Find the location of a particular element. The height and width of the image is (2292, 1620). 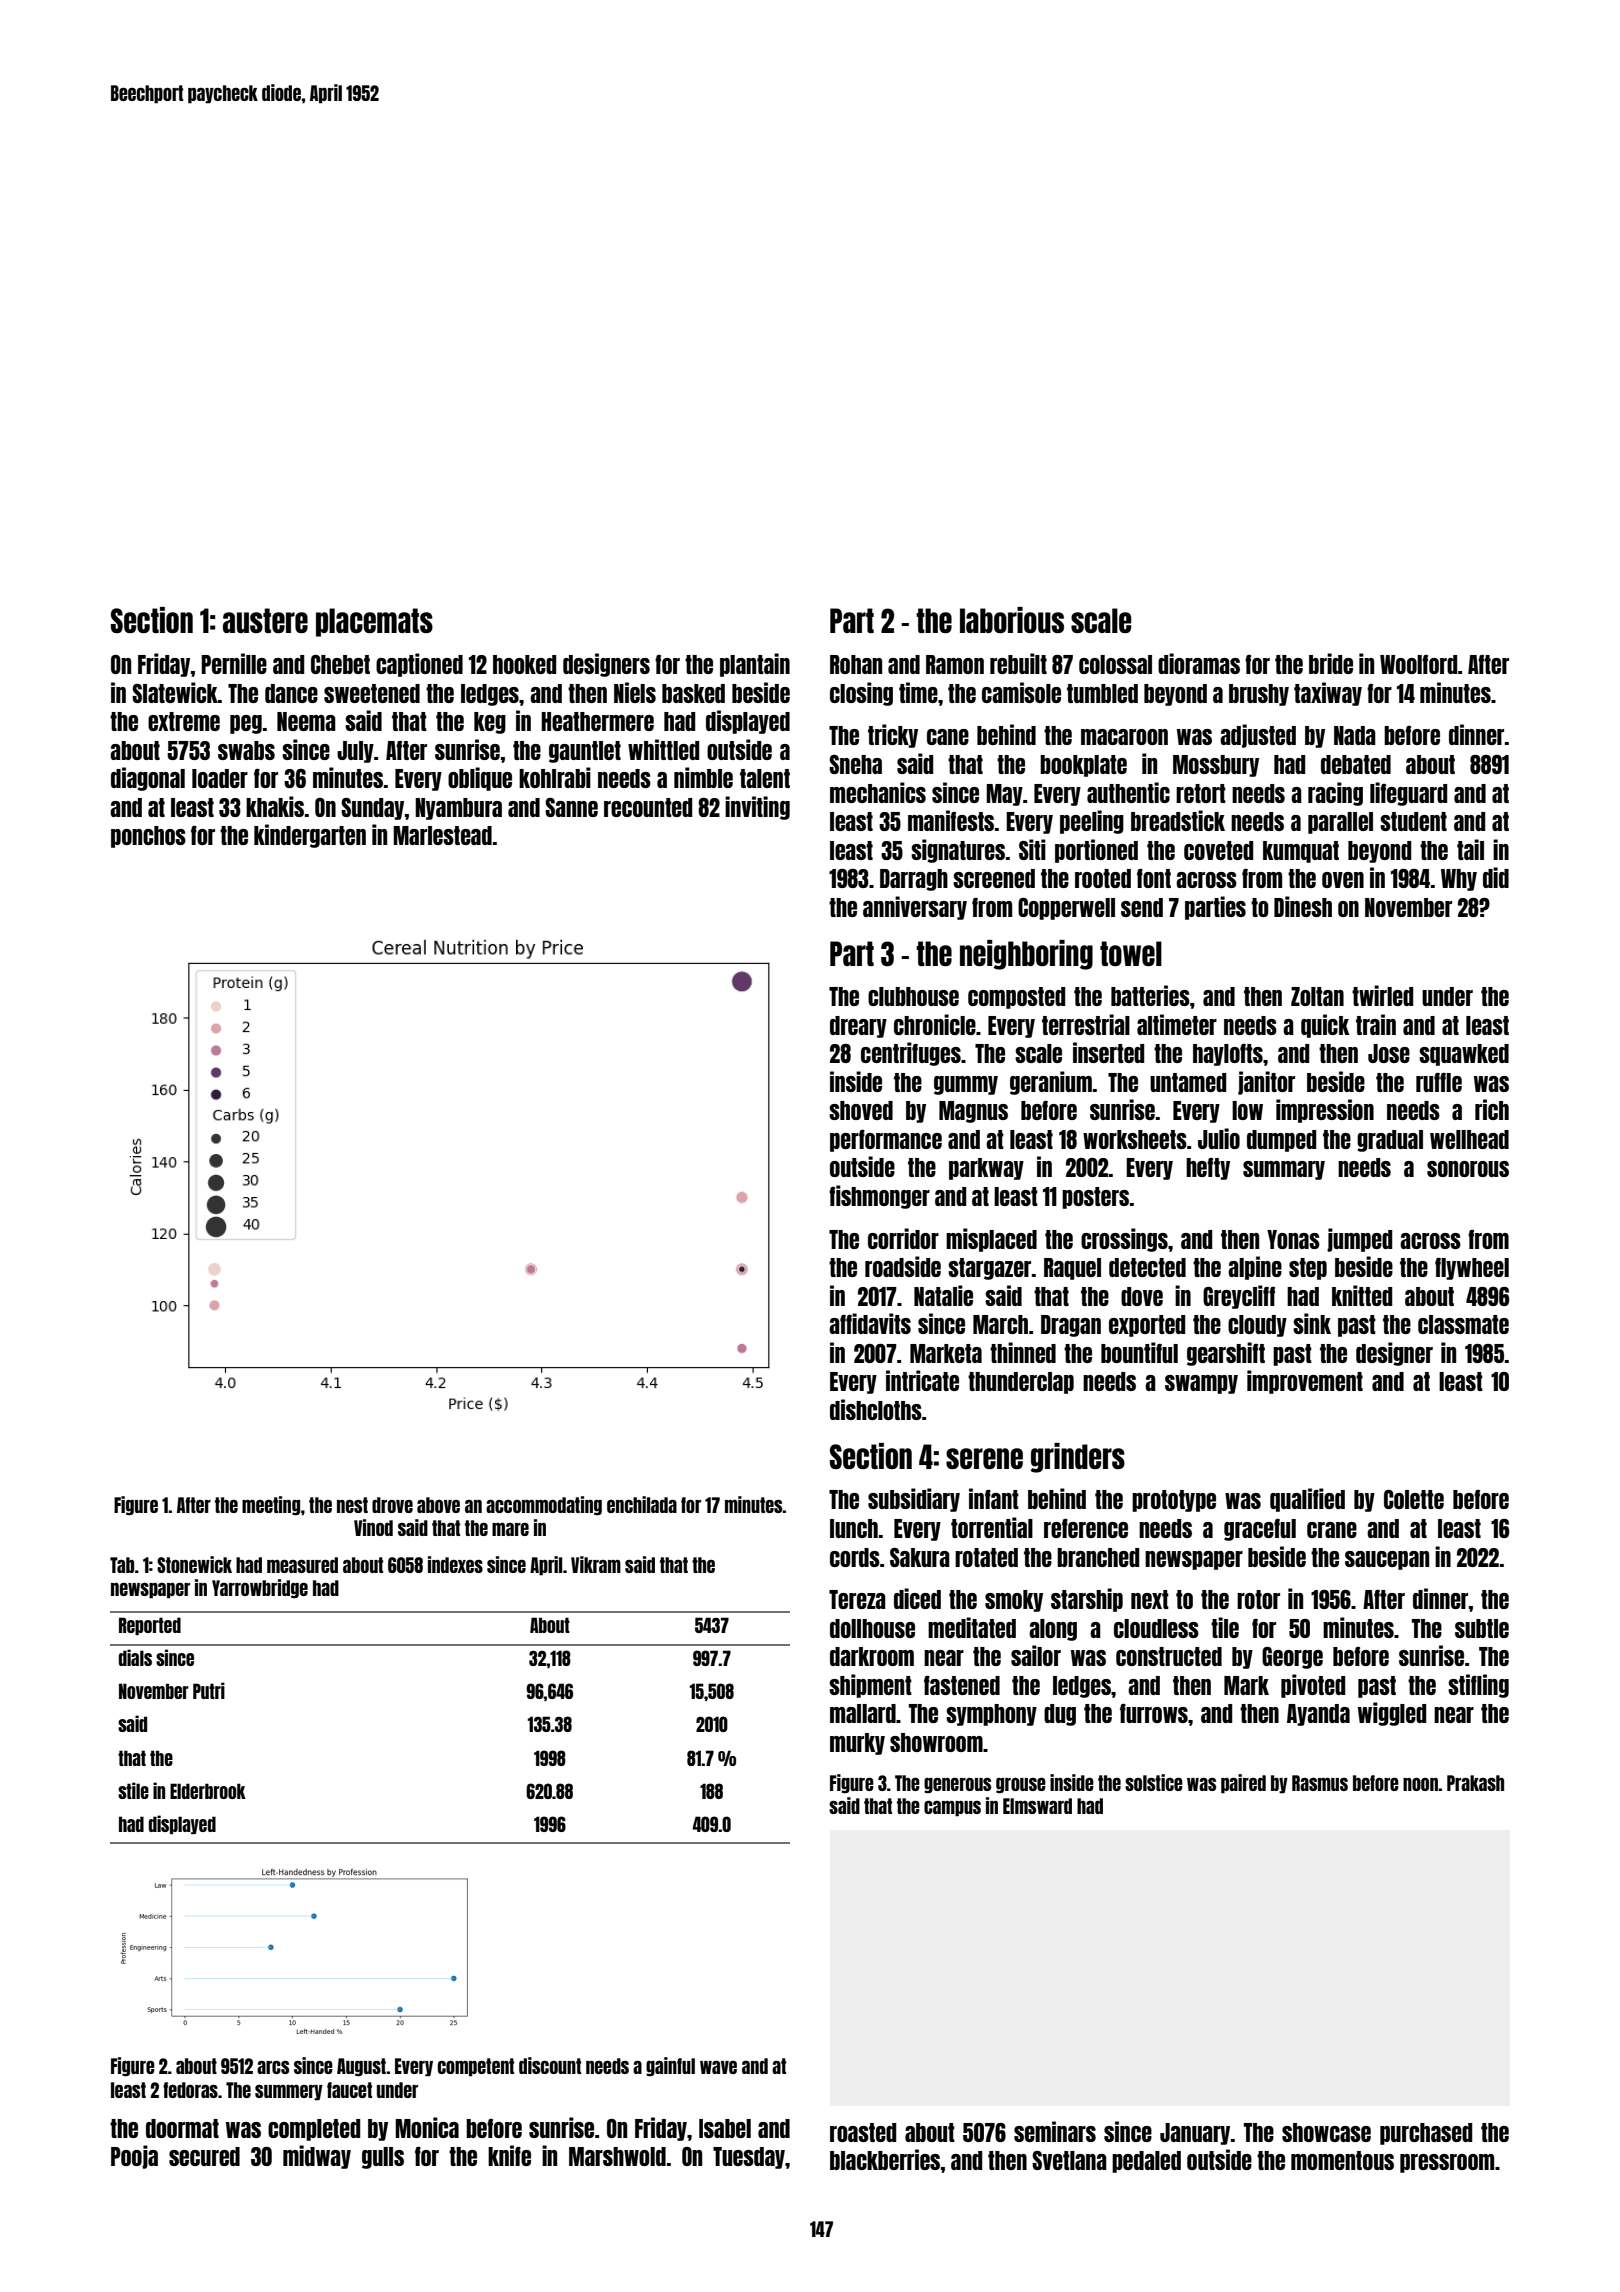

paired is located at coordinates (1243, 1784).
